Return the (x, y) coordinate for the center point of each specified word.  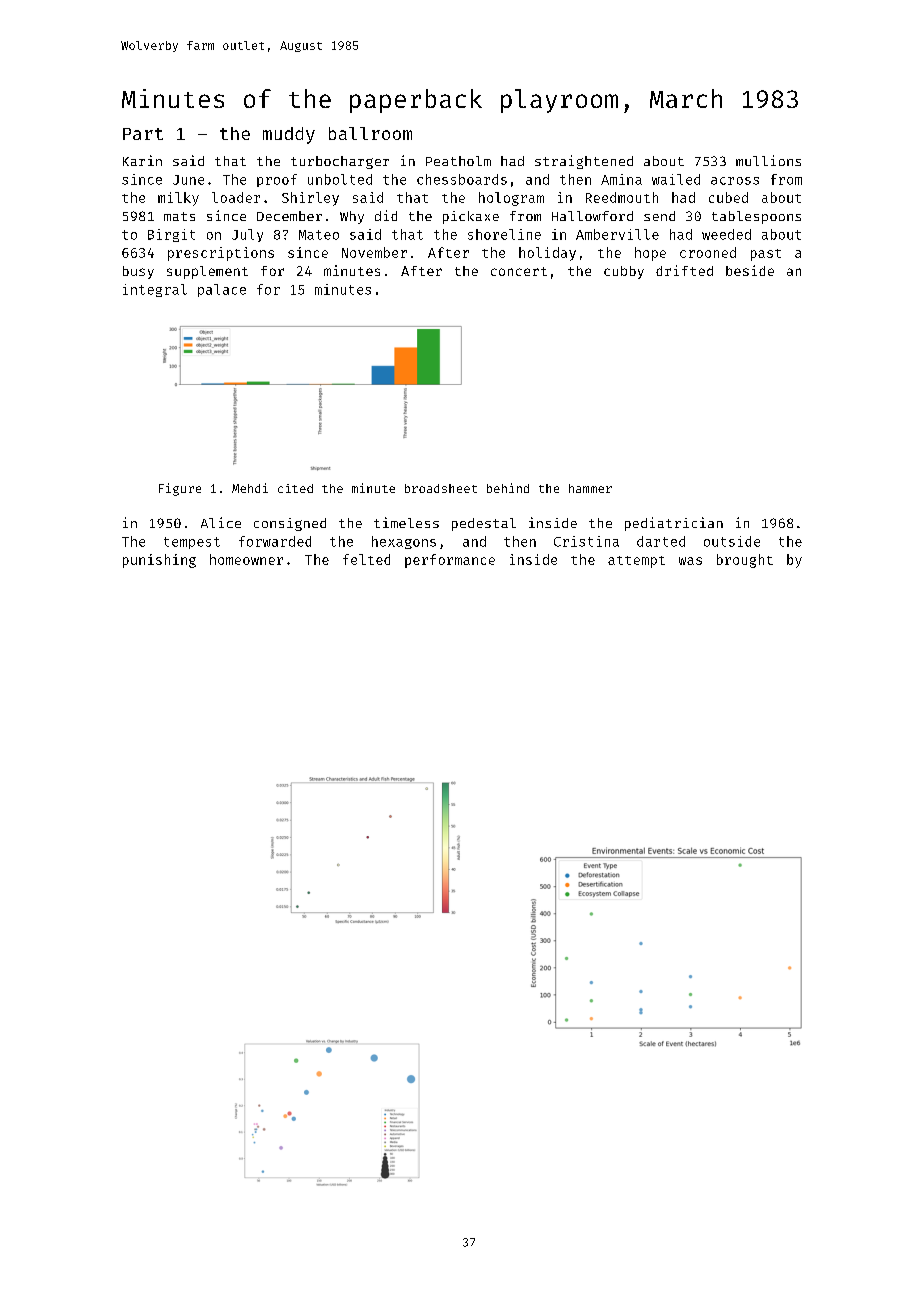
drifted (684, 270)
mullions (768, 160)
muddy (289, 135)
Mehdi (250, 488)
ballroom (370, 133)
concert (519, 271)
